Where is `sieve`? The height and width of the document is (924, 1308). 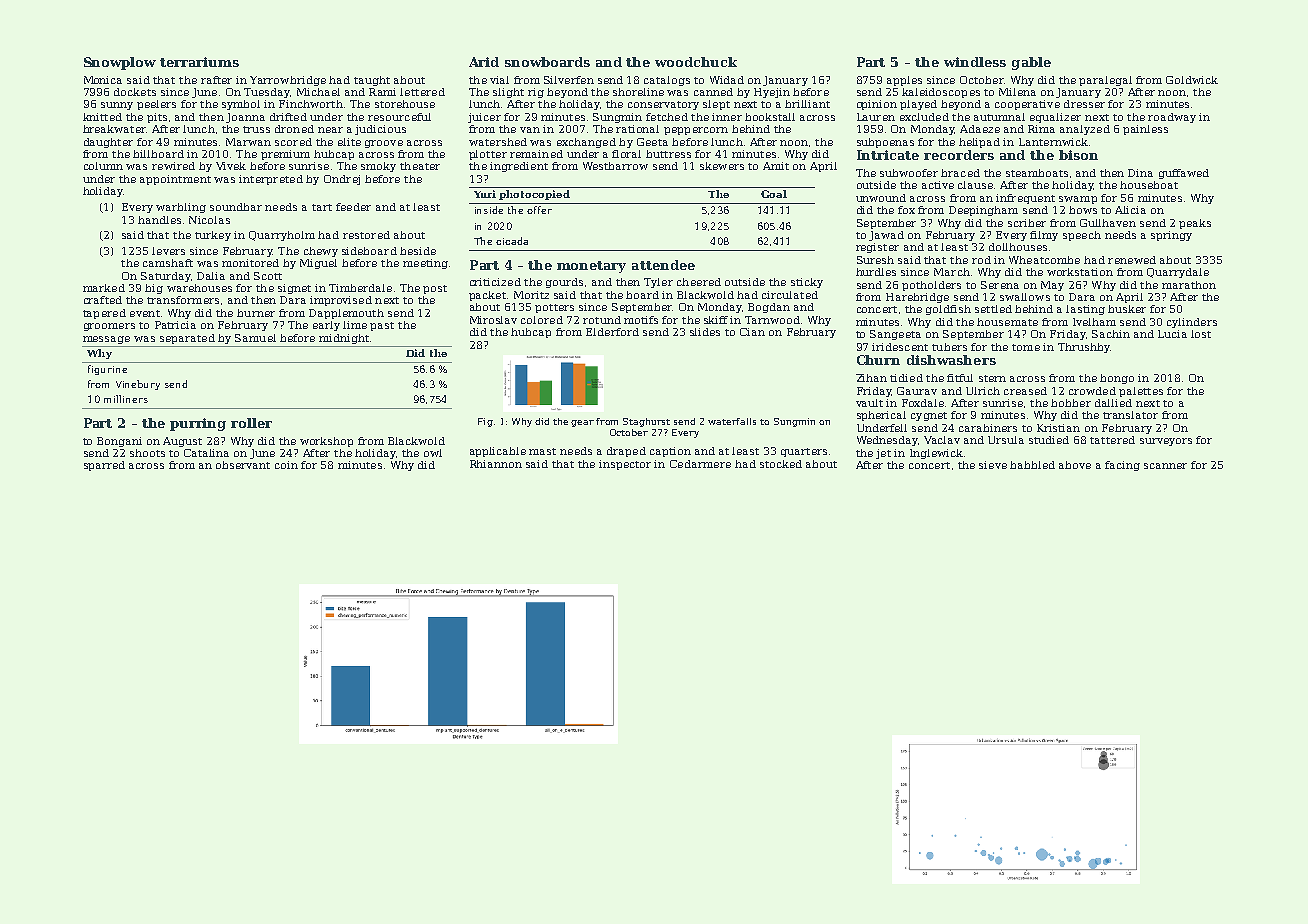
sieve is located at coordinates (993, 465).
